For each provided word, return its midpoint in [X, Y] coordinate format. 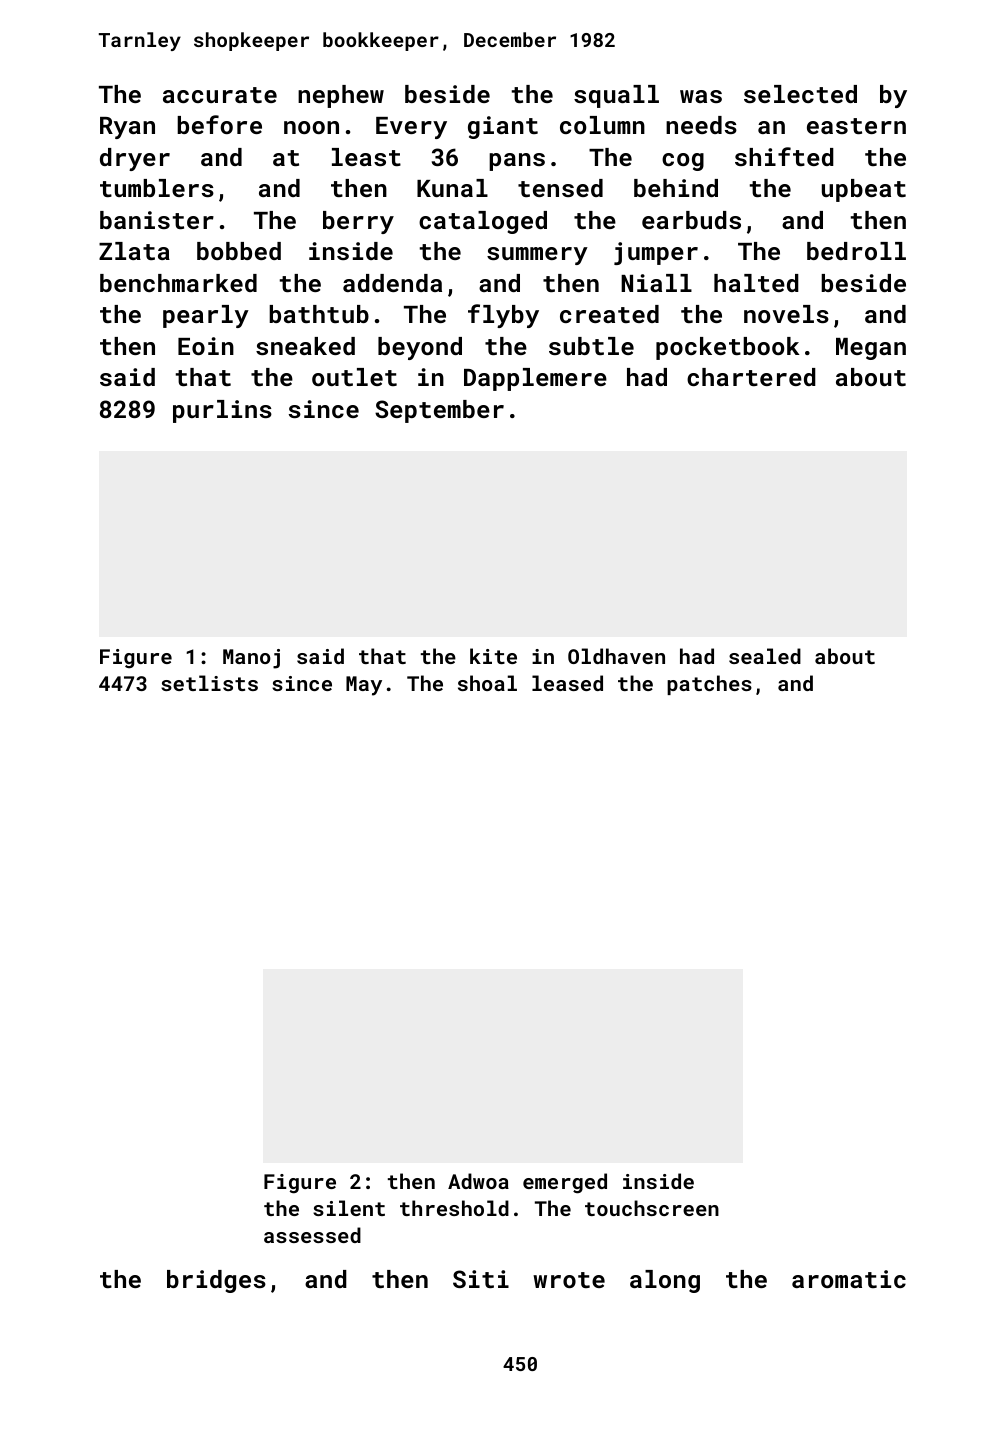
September [439, 411]
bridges [216, 1281]
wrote [569, 1280]
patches [709, 685]
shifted [784, 156]
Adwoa [478, 1181]
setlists [209, 683]
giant [503, 127]
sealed [765, 656]
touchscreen [652, 1208]
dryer [135, 159]
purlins [222, 411]
